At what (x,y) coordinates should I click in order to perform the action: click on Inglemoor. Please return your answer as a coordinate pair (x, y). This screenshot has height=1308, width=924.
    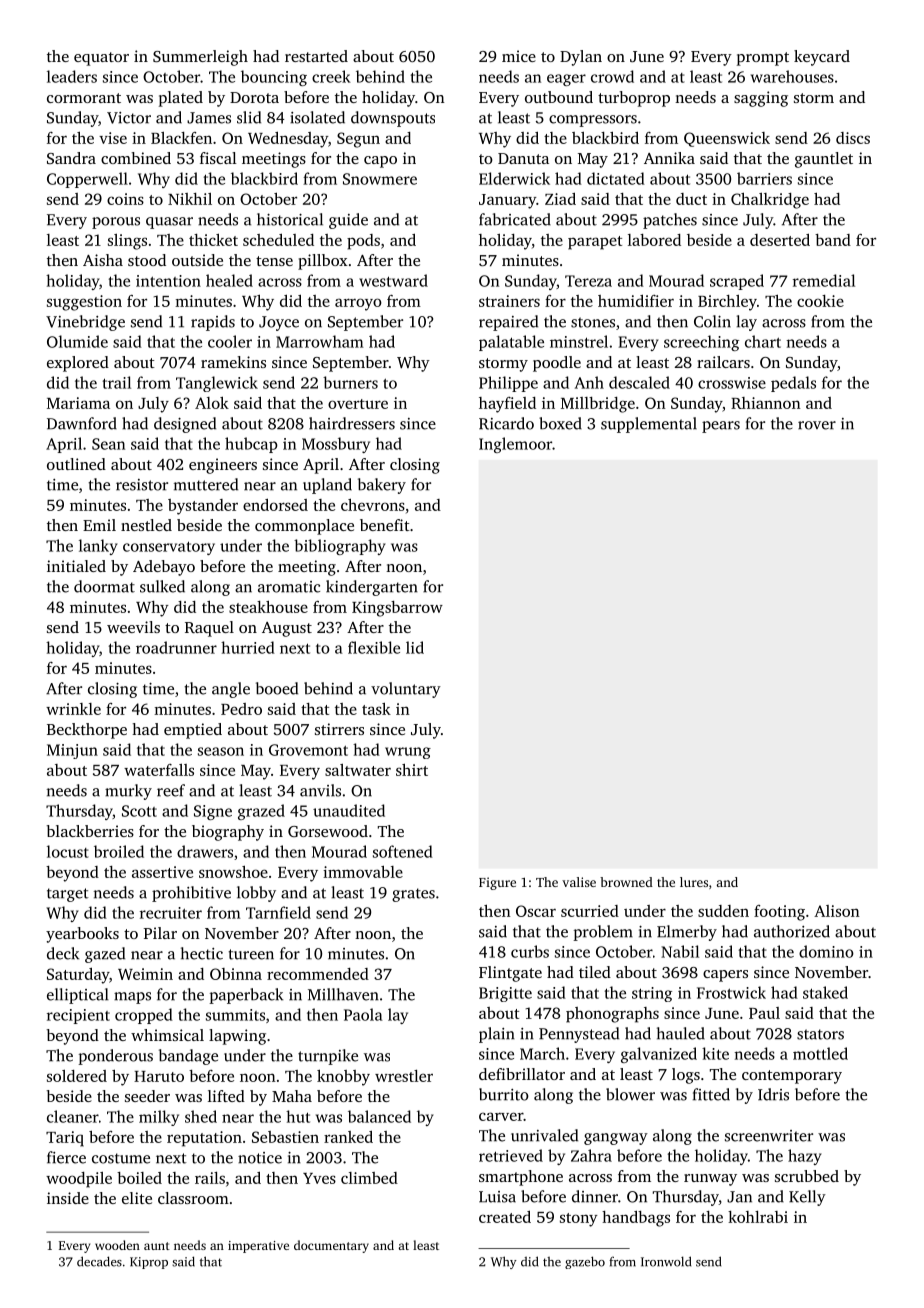
    Looking at the image, I should click on (515, 445).
